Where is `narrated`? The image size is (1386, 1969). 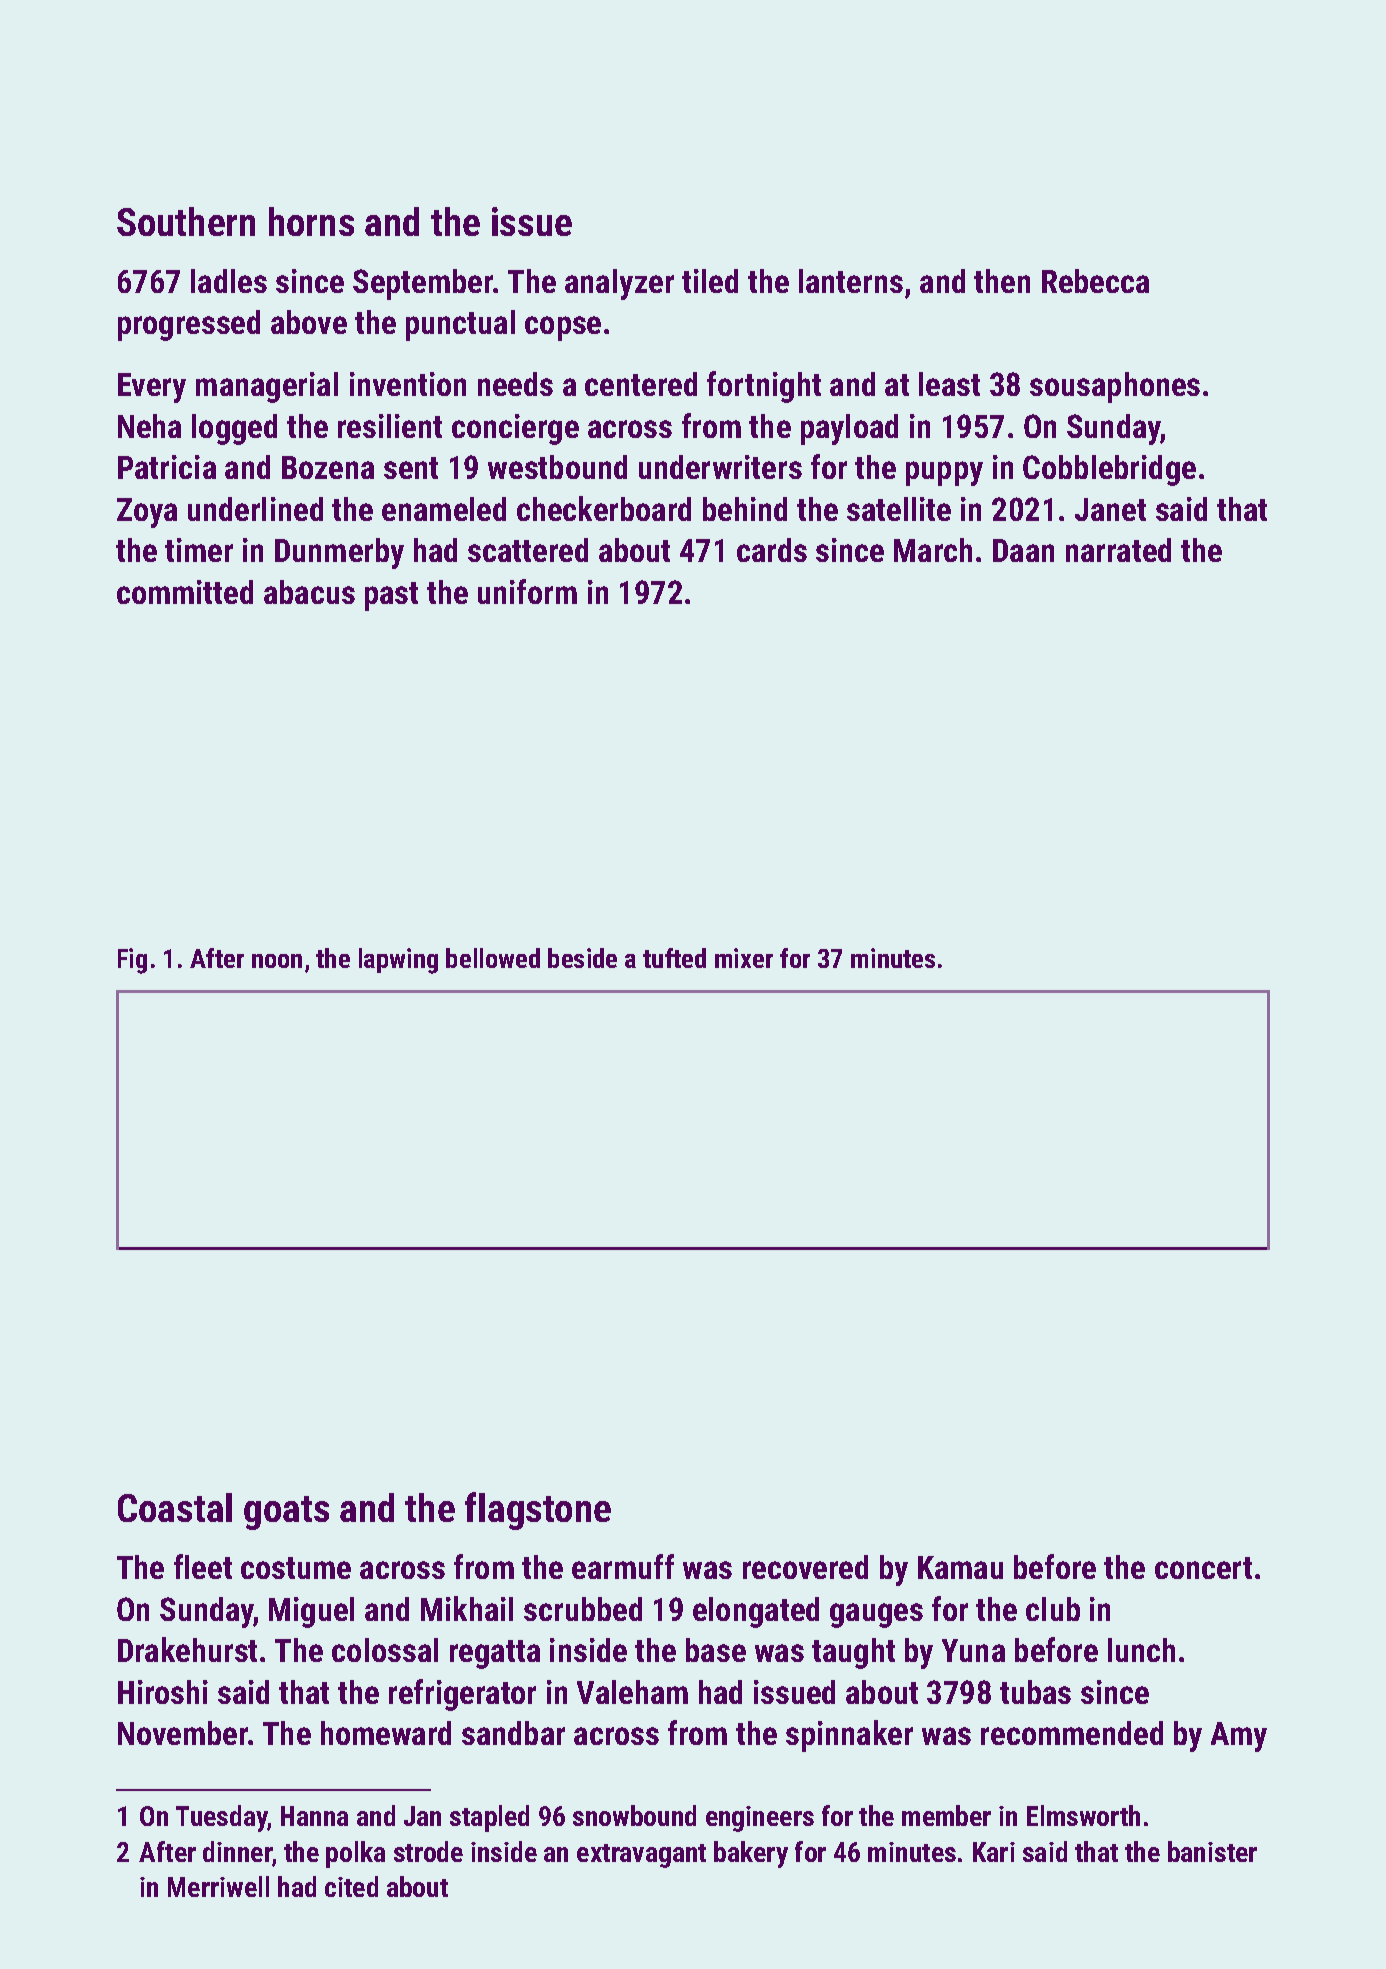 narrated is located at coordinates (1118, 550).
